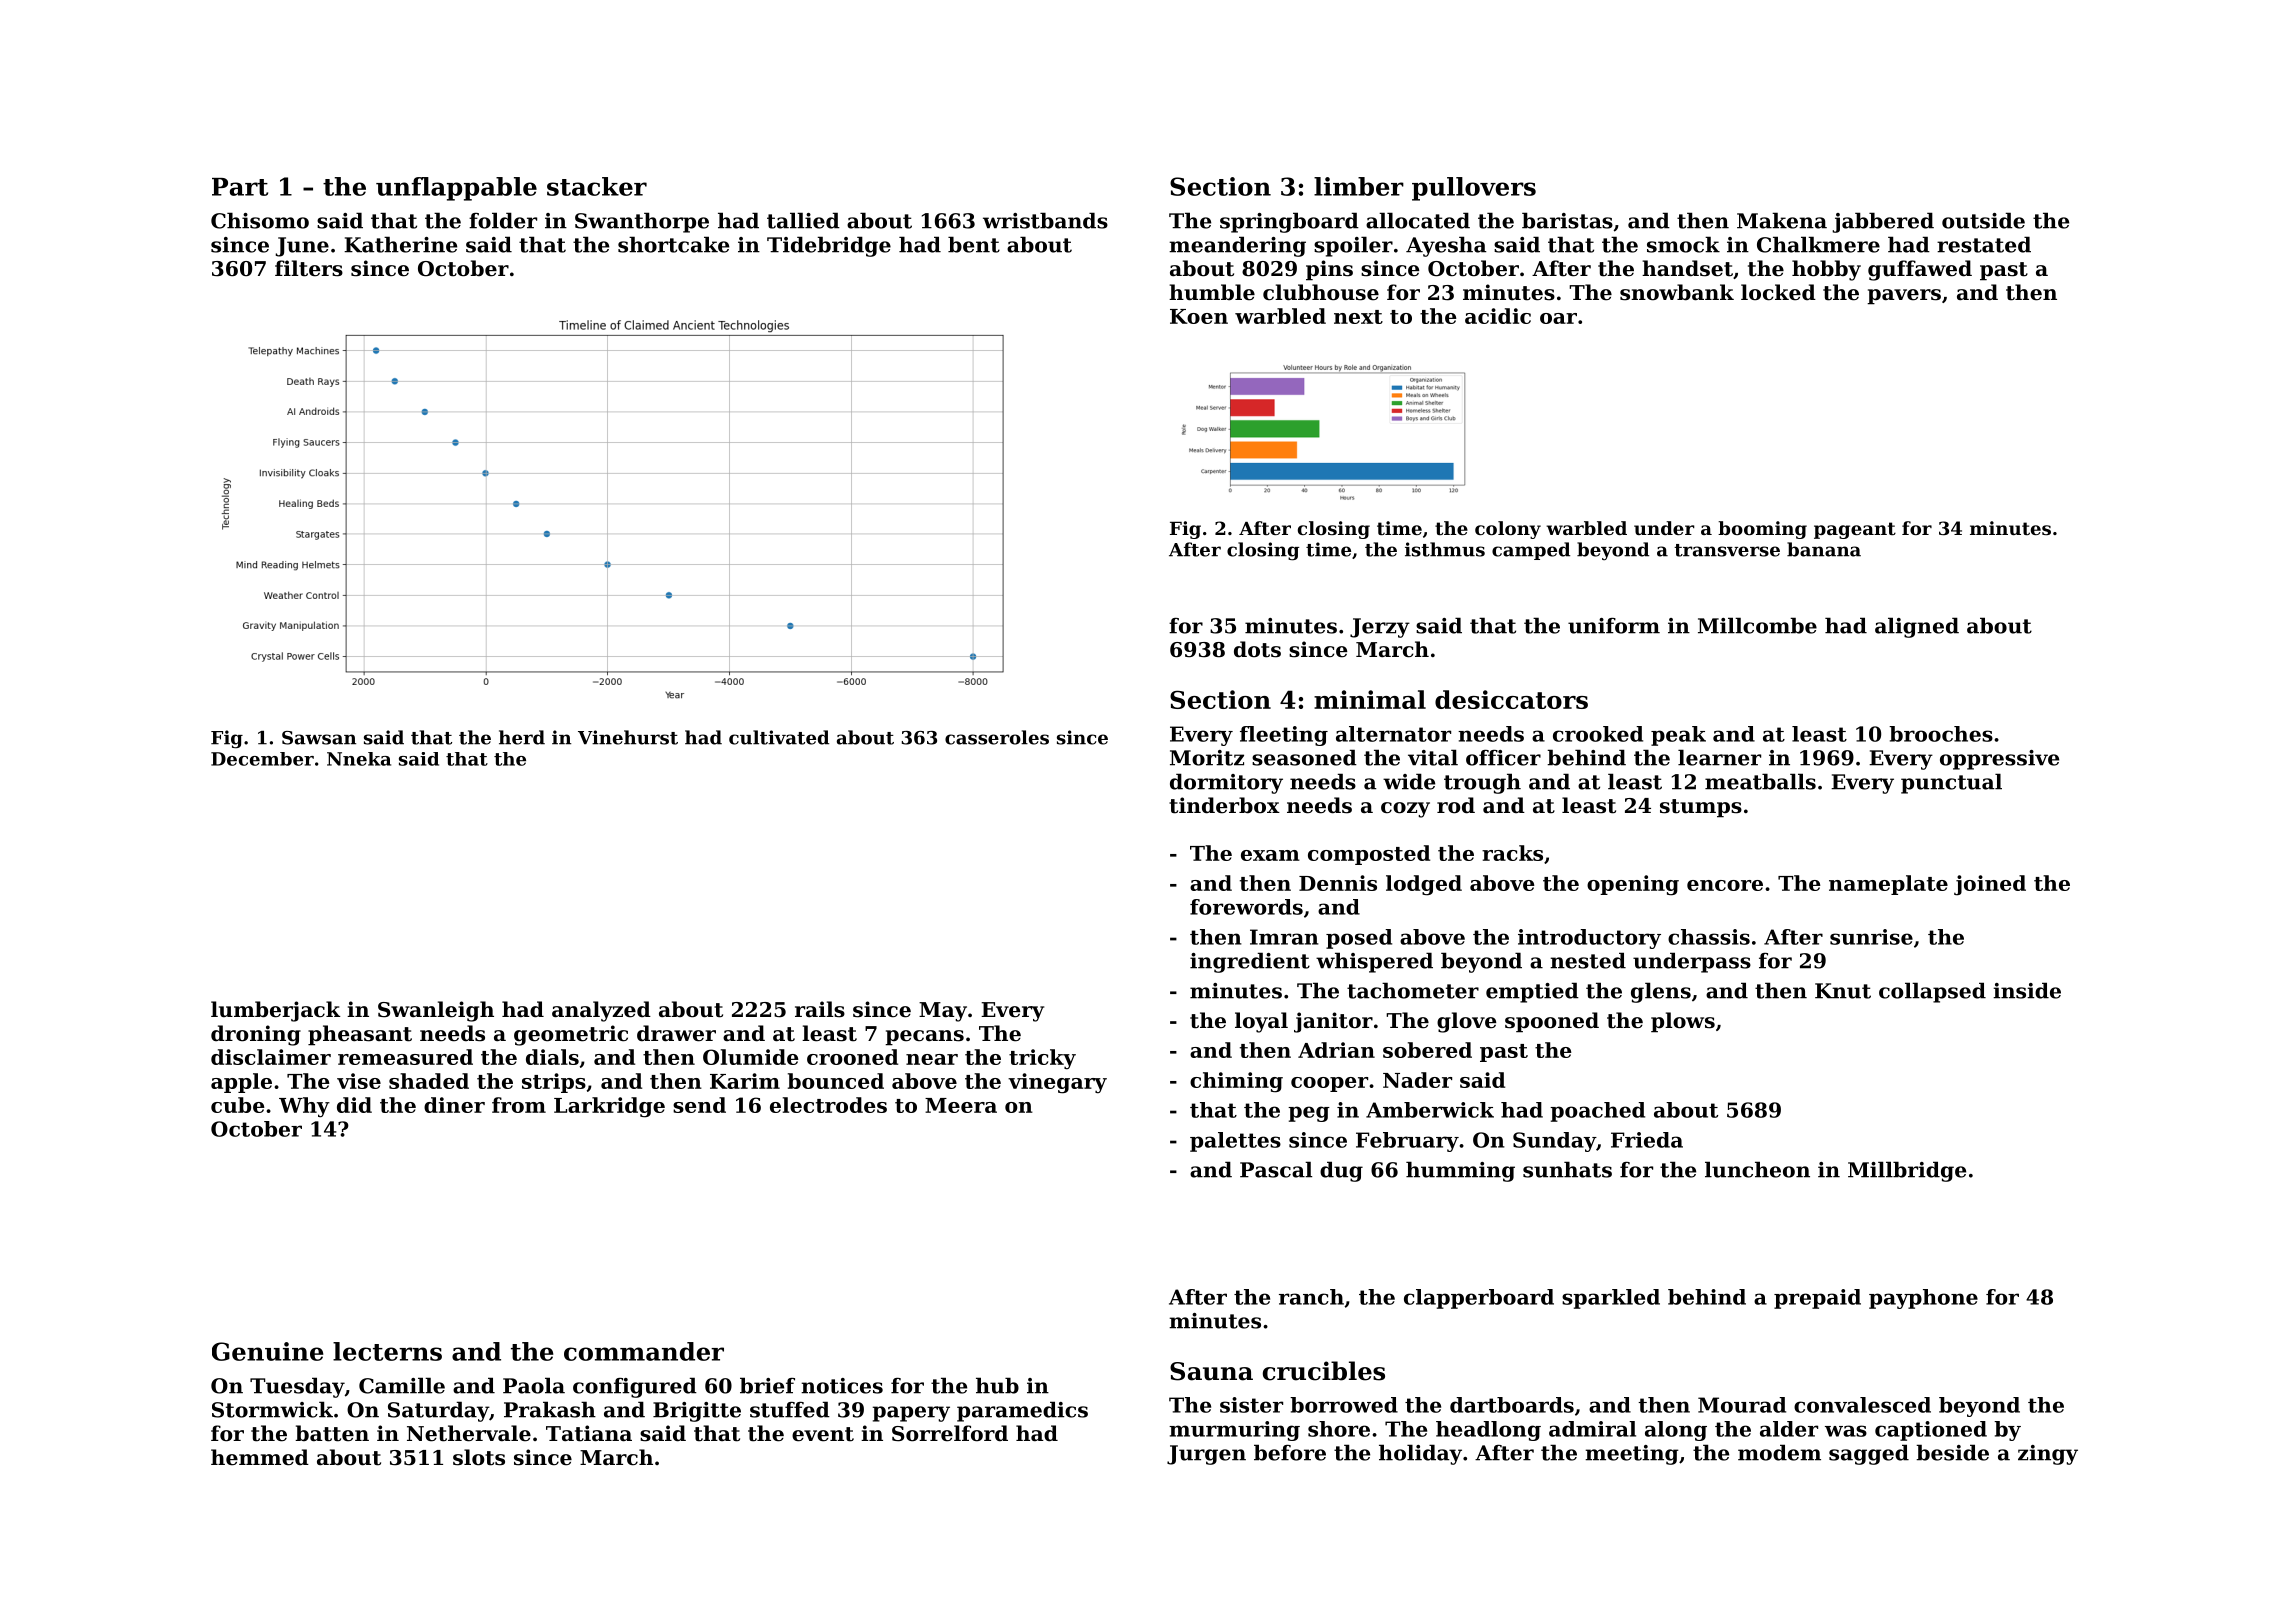 The image size is (2292, 1620). Describe the element at coordinates (436, 1011) in the document. I see `Swanleigh` at that location.
